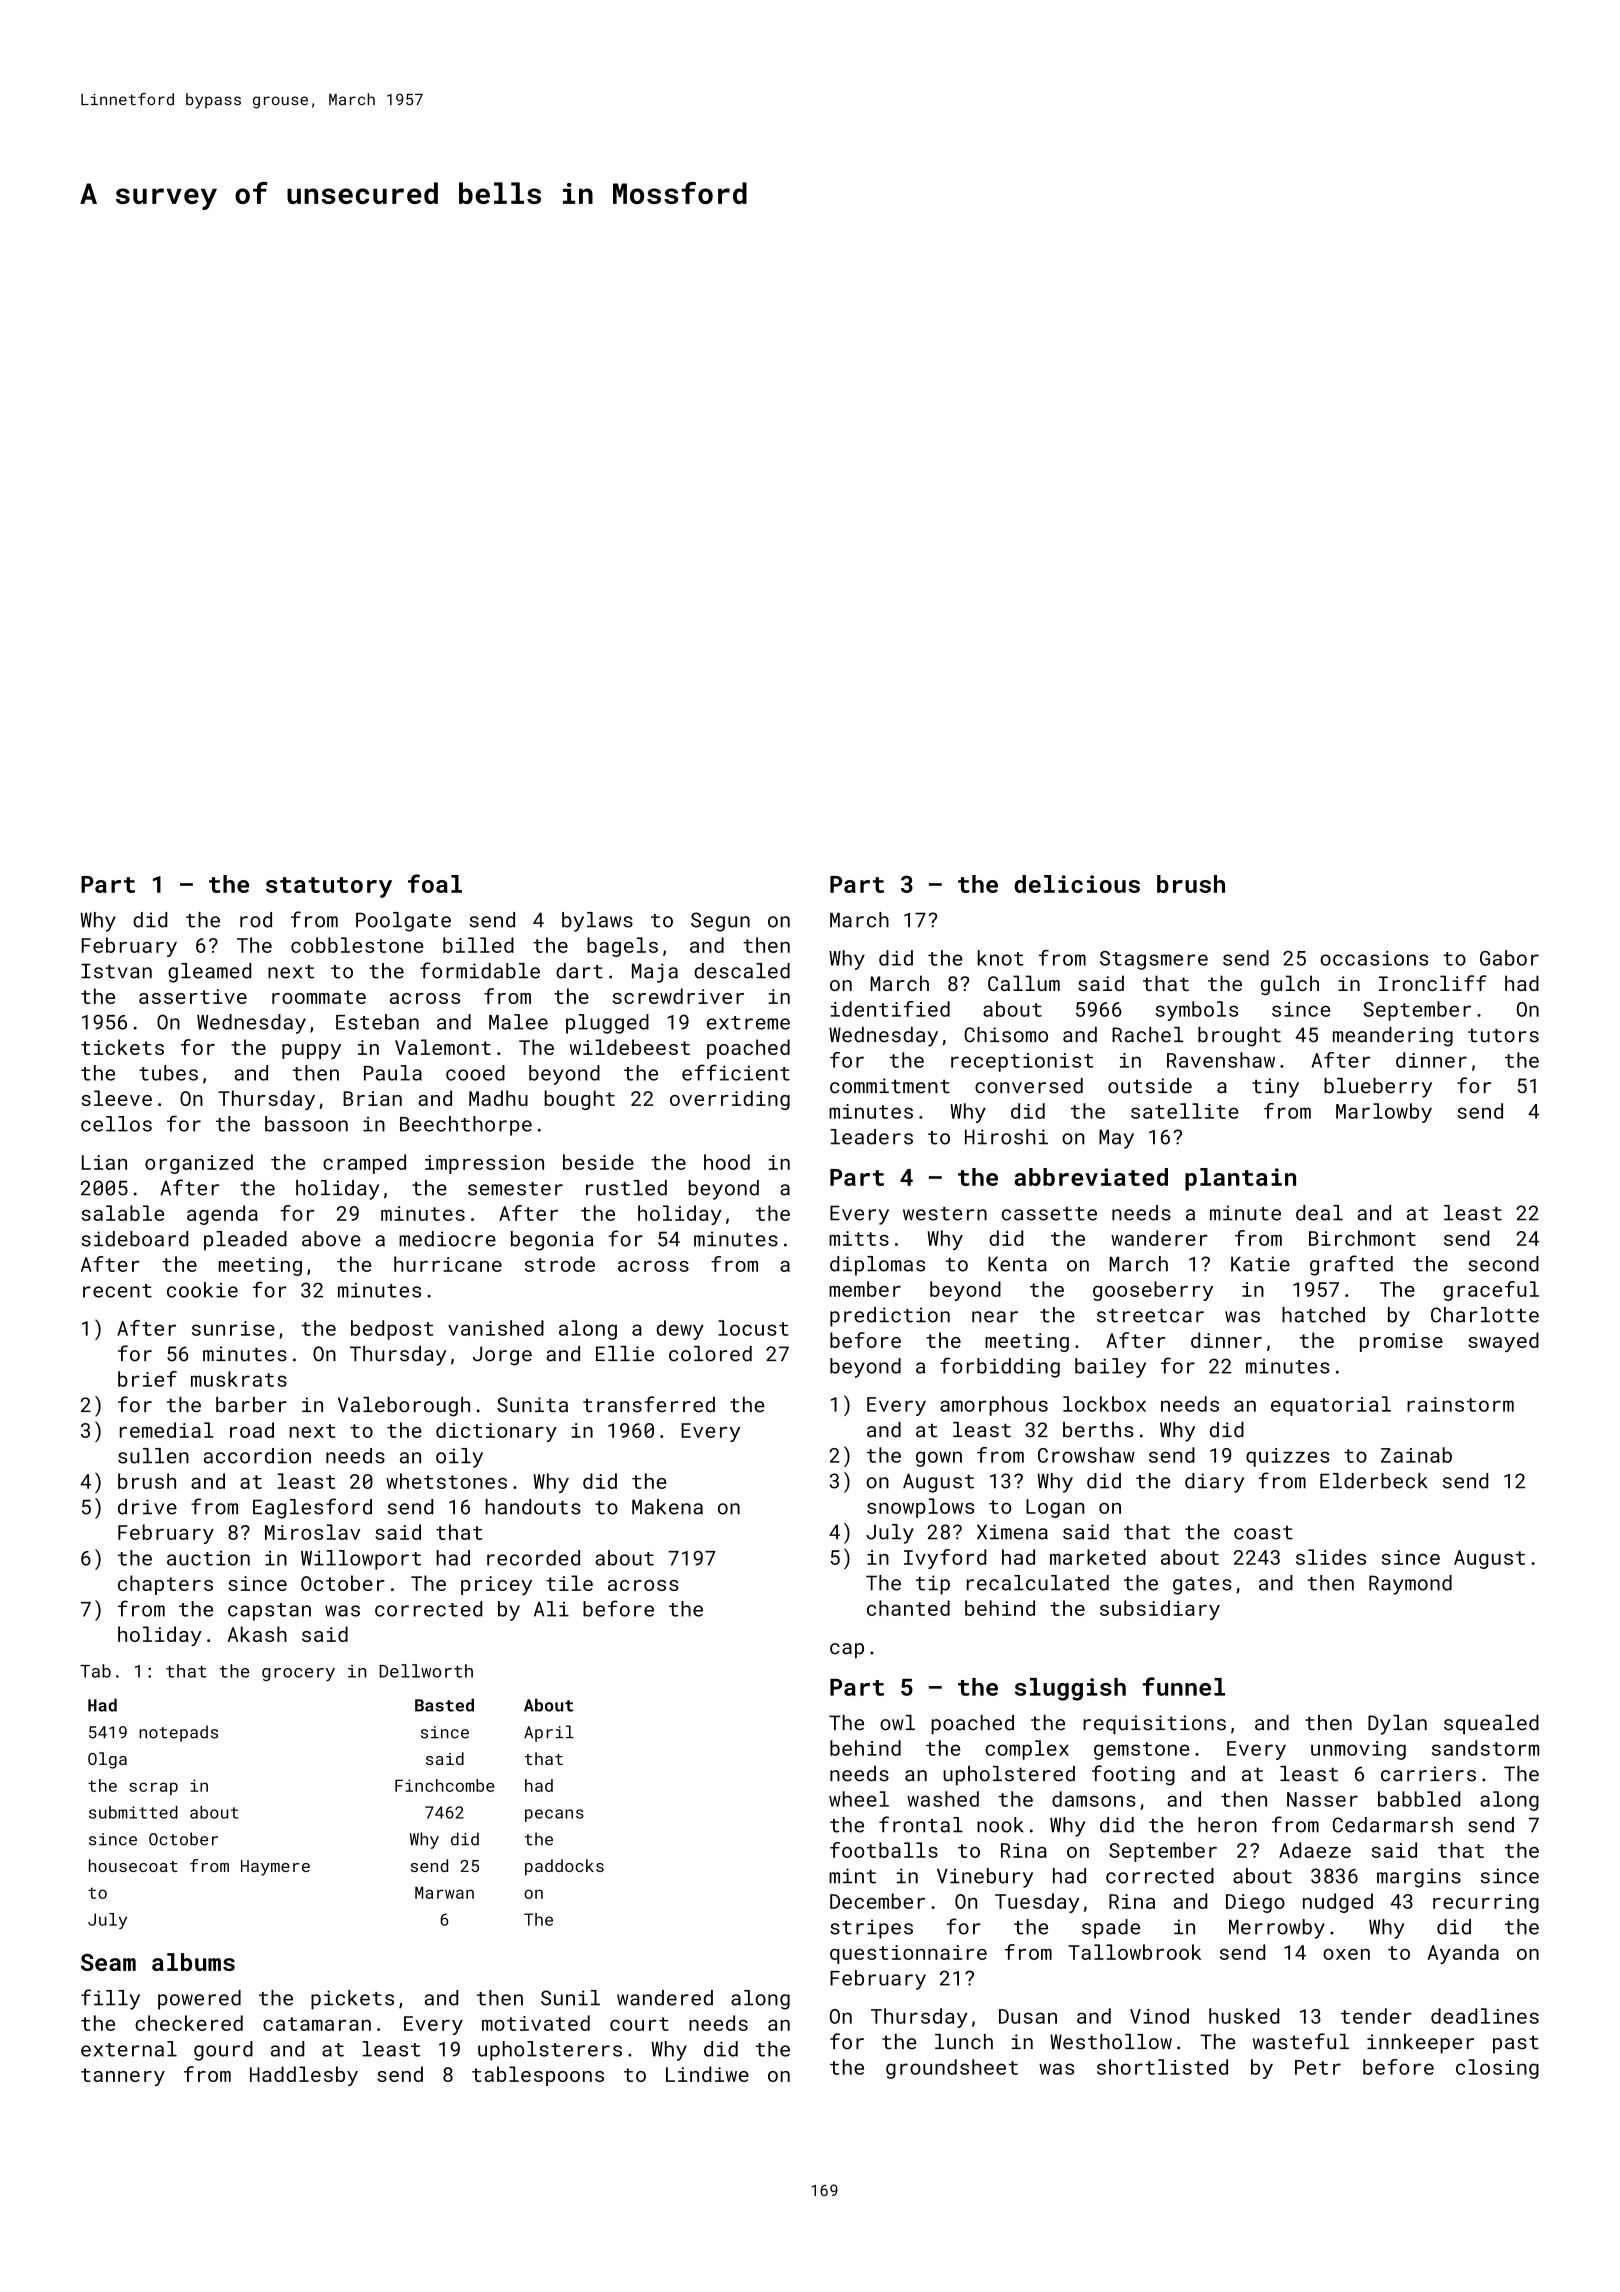 The height and width of the image is (2292, 1620). What do you see at coordinates (570, 1998) in the image?
I see `Sunil` at bounding box center [570, 1998].
